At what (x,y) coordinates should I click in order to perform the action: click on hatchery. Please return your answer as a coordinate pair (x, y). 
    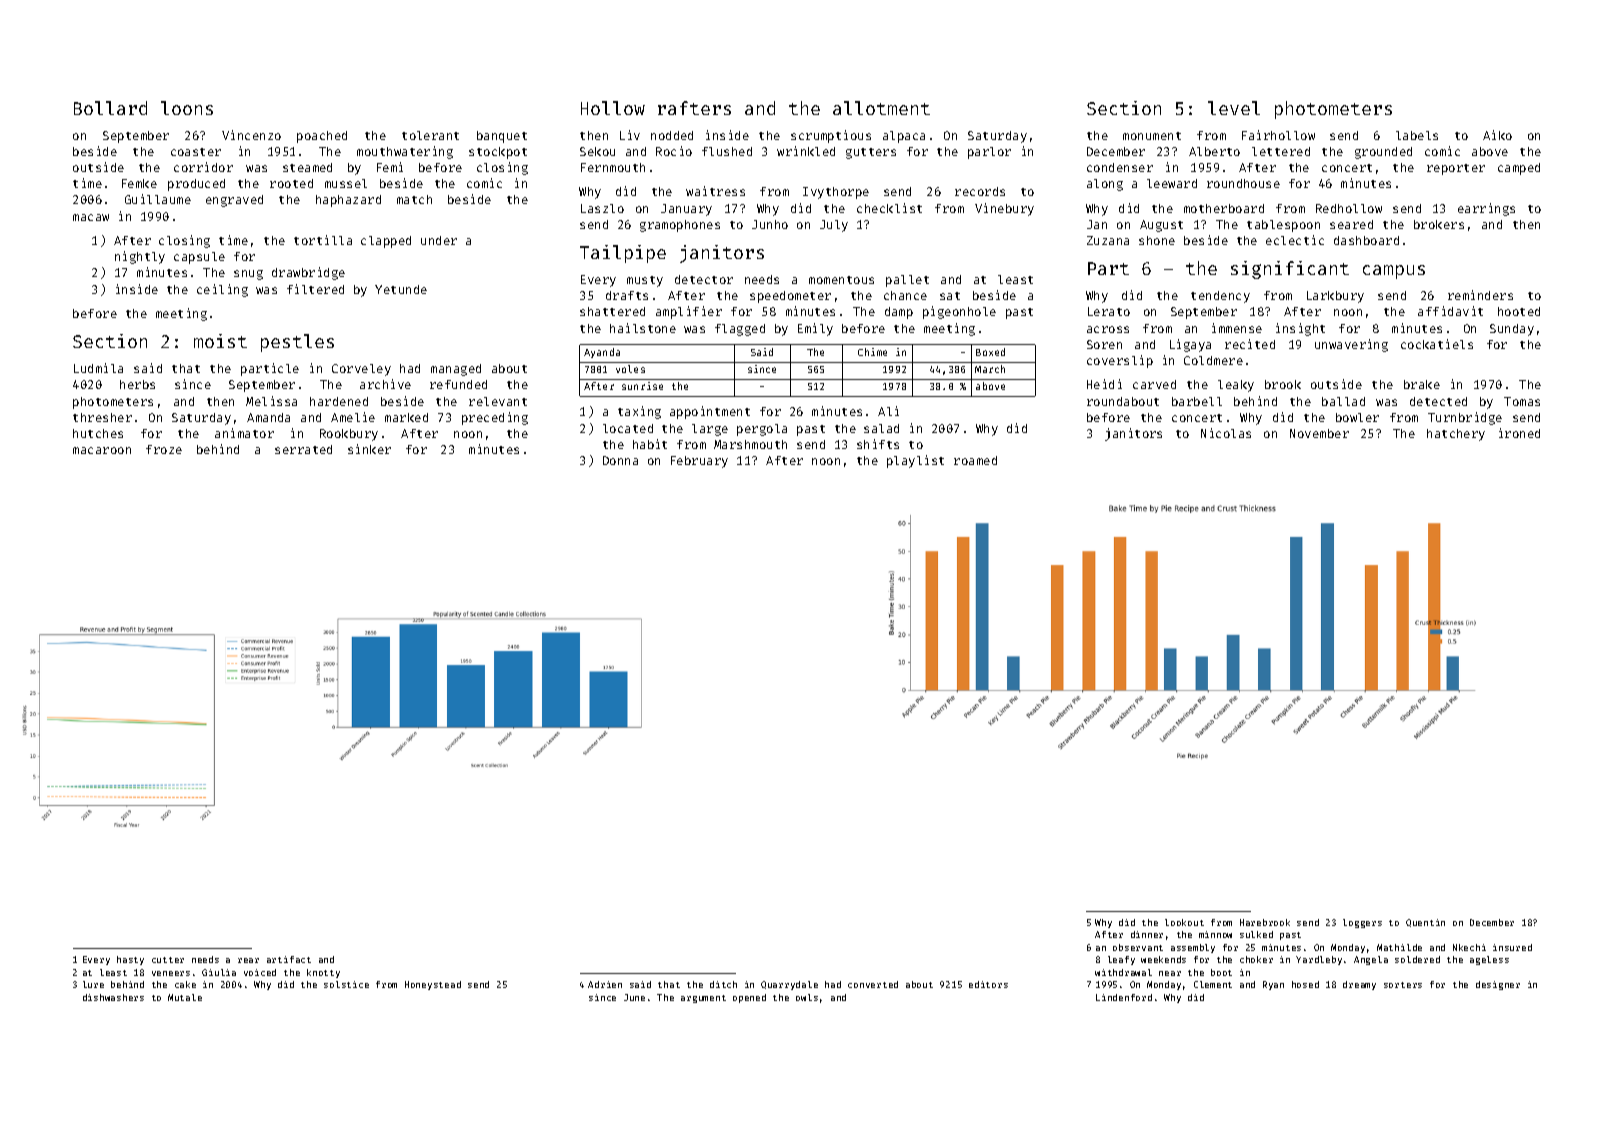
    Looking at the image, I should click on (1456, 435).
